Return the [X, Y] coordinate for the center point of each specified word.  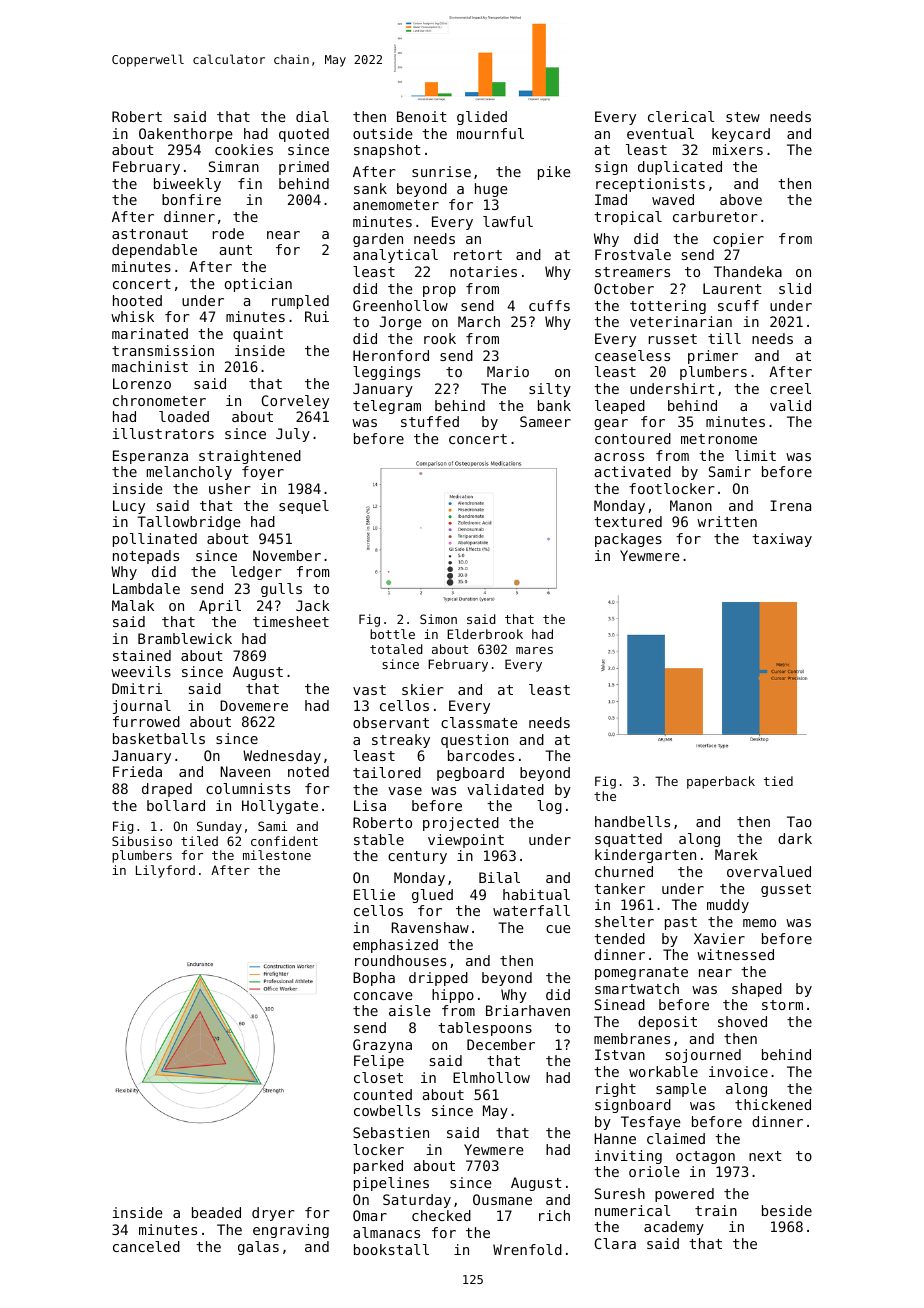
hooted [137, 300]
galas [258, 1248]
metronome [719, 439]
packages [628, 540]
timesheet [291, 621]
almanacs [386, 1232]
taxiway [782, 540]
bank [554, 405]
